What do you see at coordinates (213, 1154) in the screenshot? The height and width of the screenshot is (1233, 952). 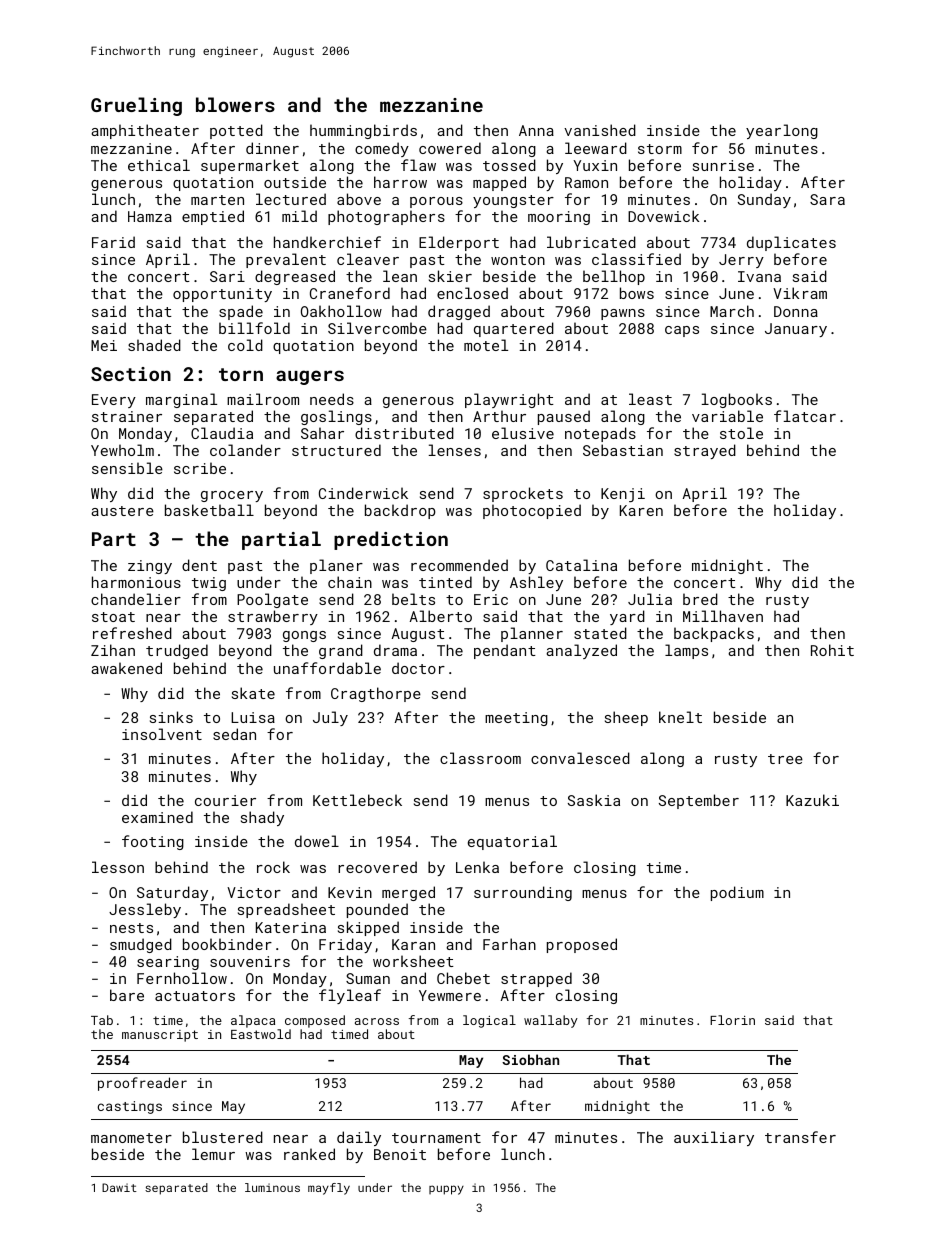 I see `lemur` at bounding box center [213, 1154].
